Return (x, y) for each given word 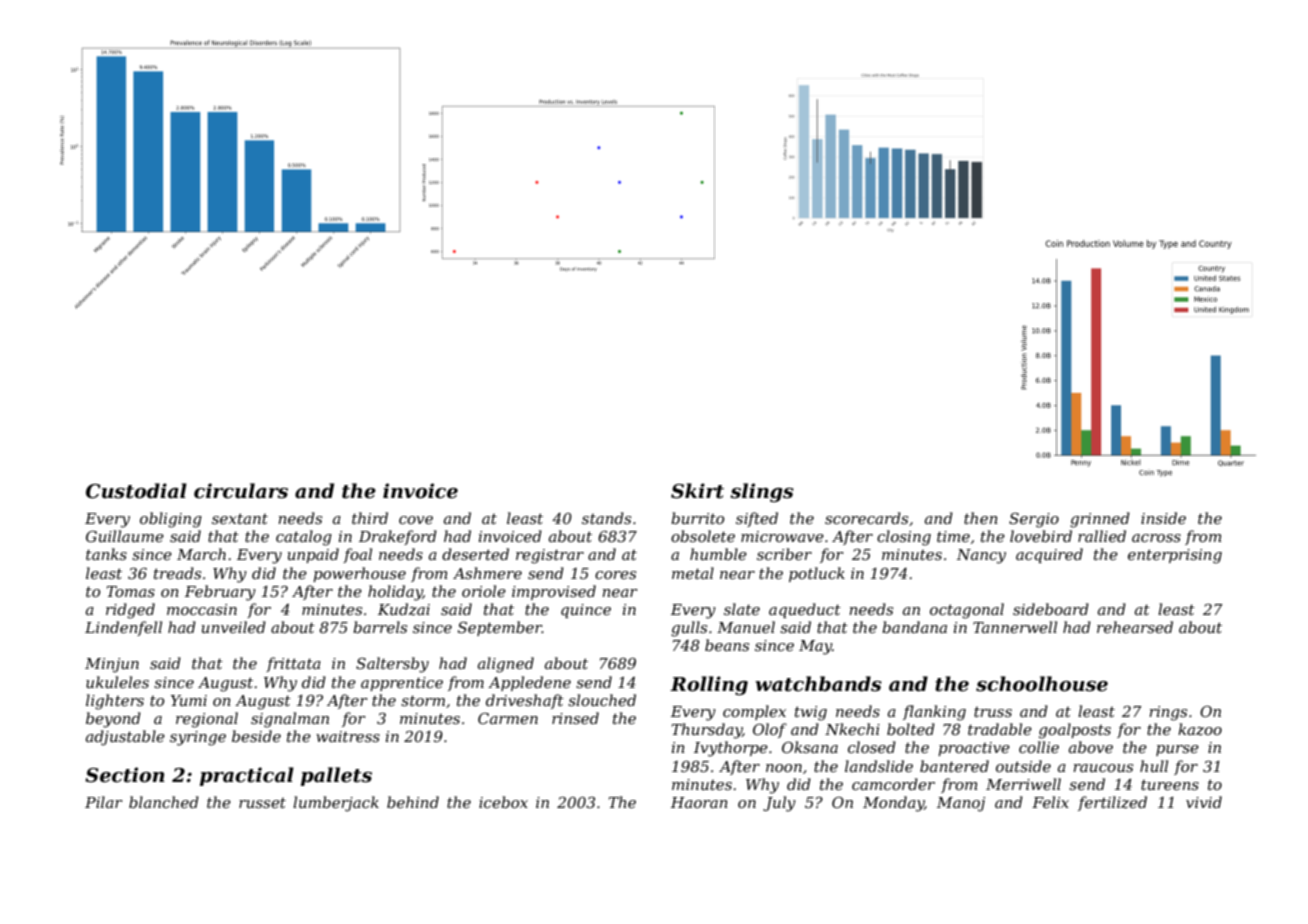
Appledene (529, 683)
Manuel (746, 627)
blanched (164, 802)
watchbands (818, 684)
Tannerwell (1015, 627)
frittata (293, 664)
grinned (1100, 520)
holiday (395, 593)
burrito (697, 518)
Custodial (136, 491)
